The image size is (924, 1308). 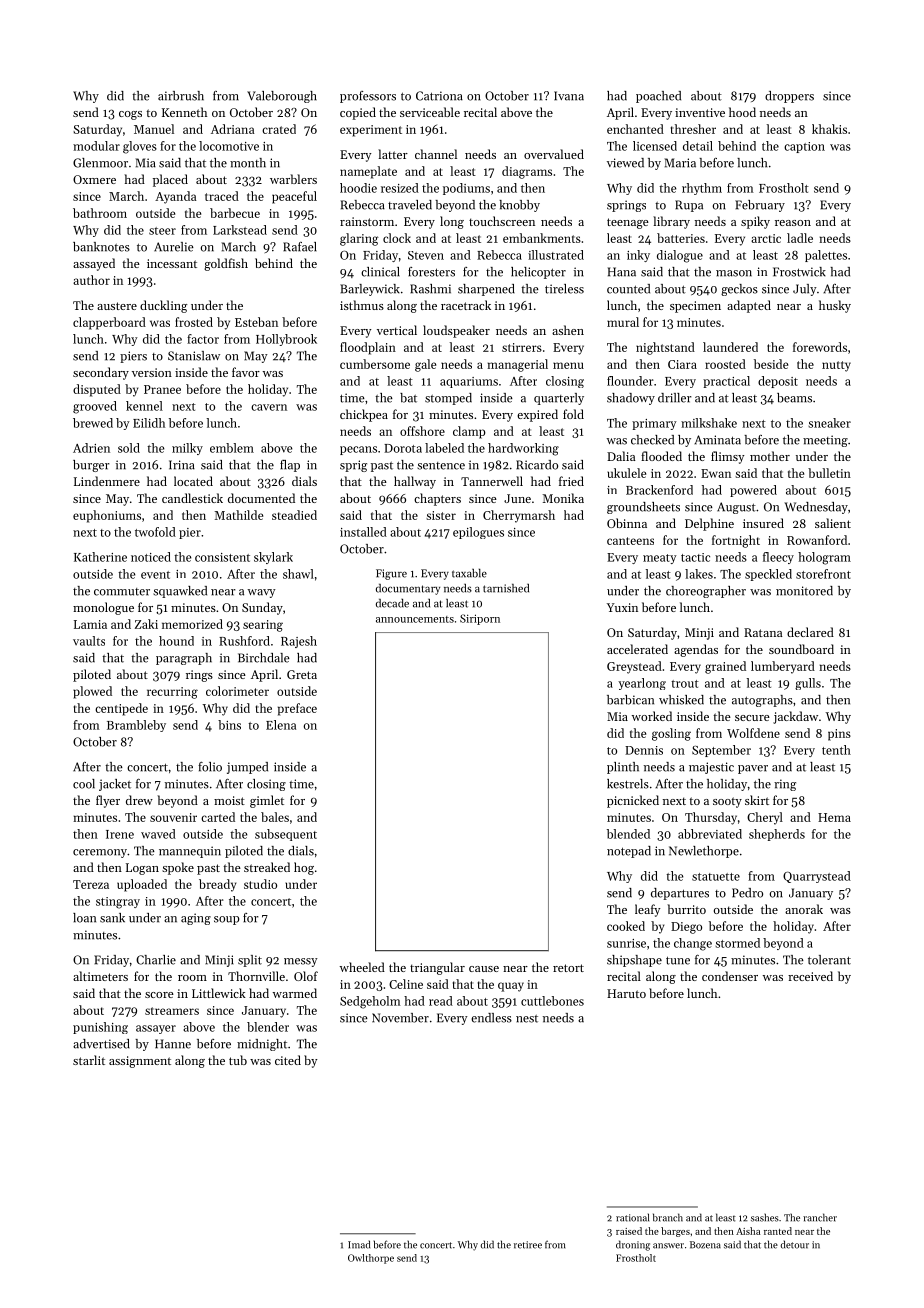 What do you see at coordinates (622, 607) in the screenshot?
I see `Yuxin` at bounding box center [622, 607].
